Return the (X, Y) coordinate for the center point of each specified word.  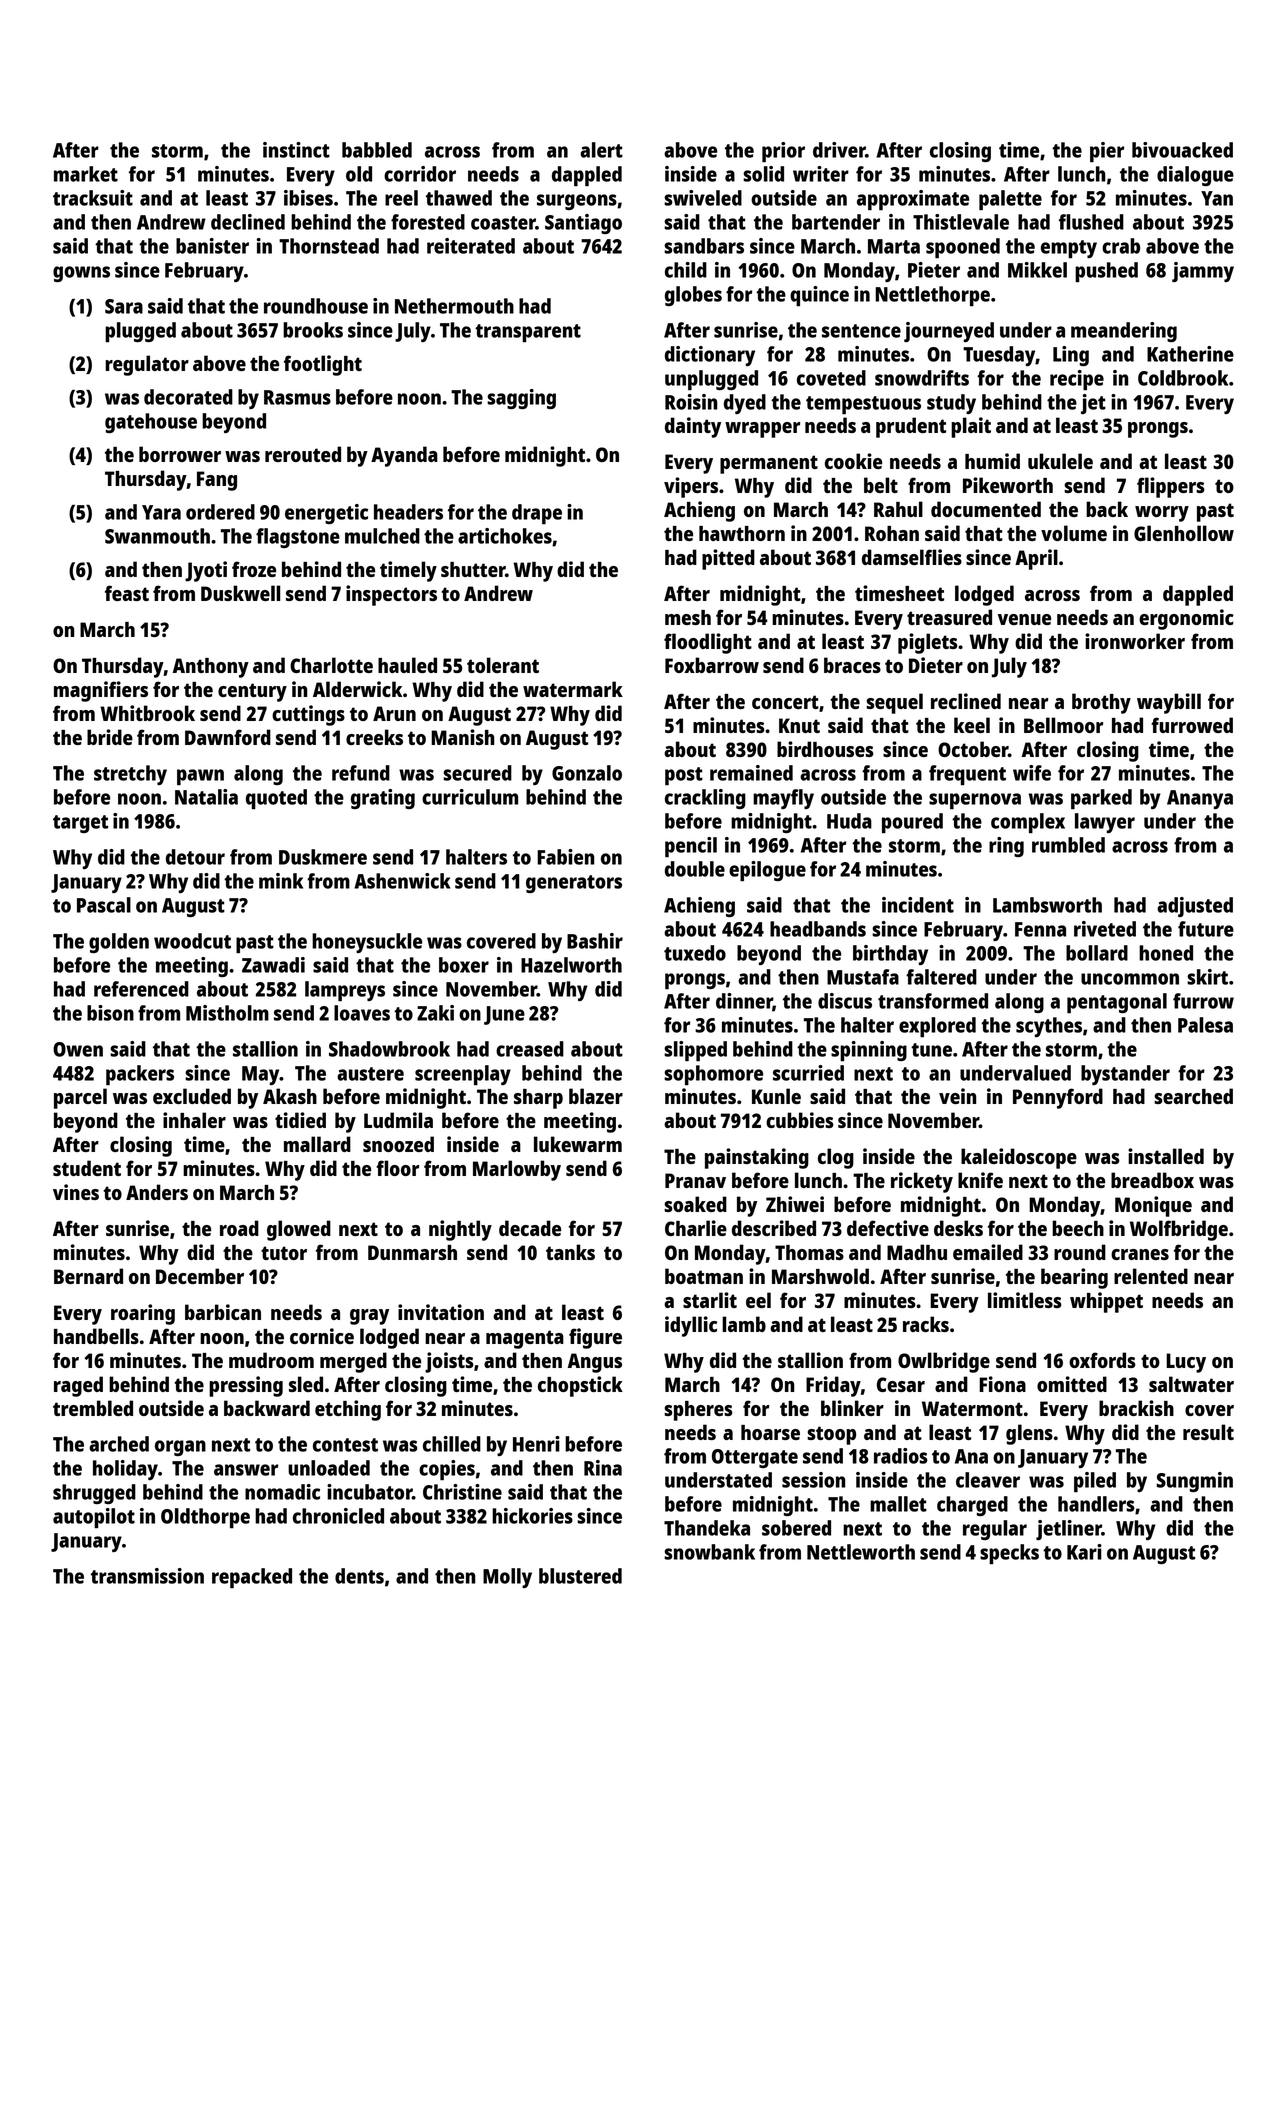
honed (1166, 953)
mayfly (783, 799)
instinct (296, 150)
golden (119, 943)
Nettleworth (861, 1552)
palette (1010, 200)
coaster (503, 223)
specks (1009, 1554)
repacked (252, 1578)
